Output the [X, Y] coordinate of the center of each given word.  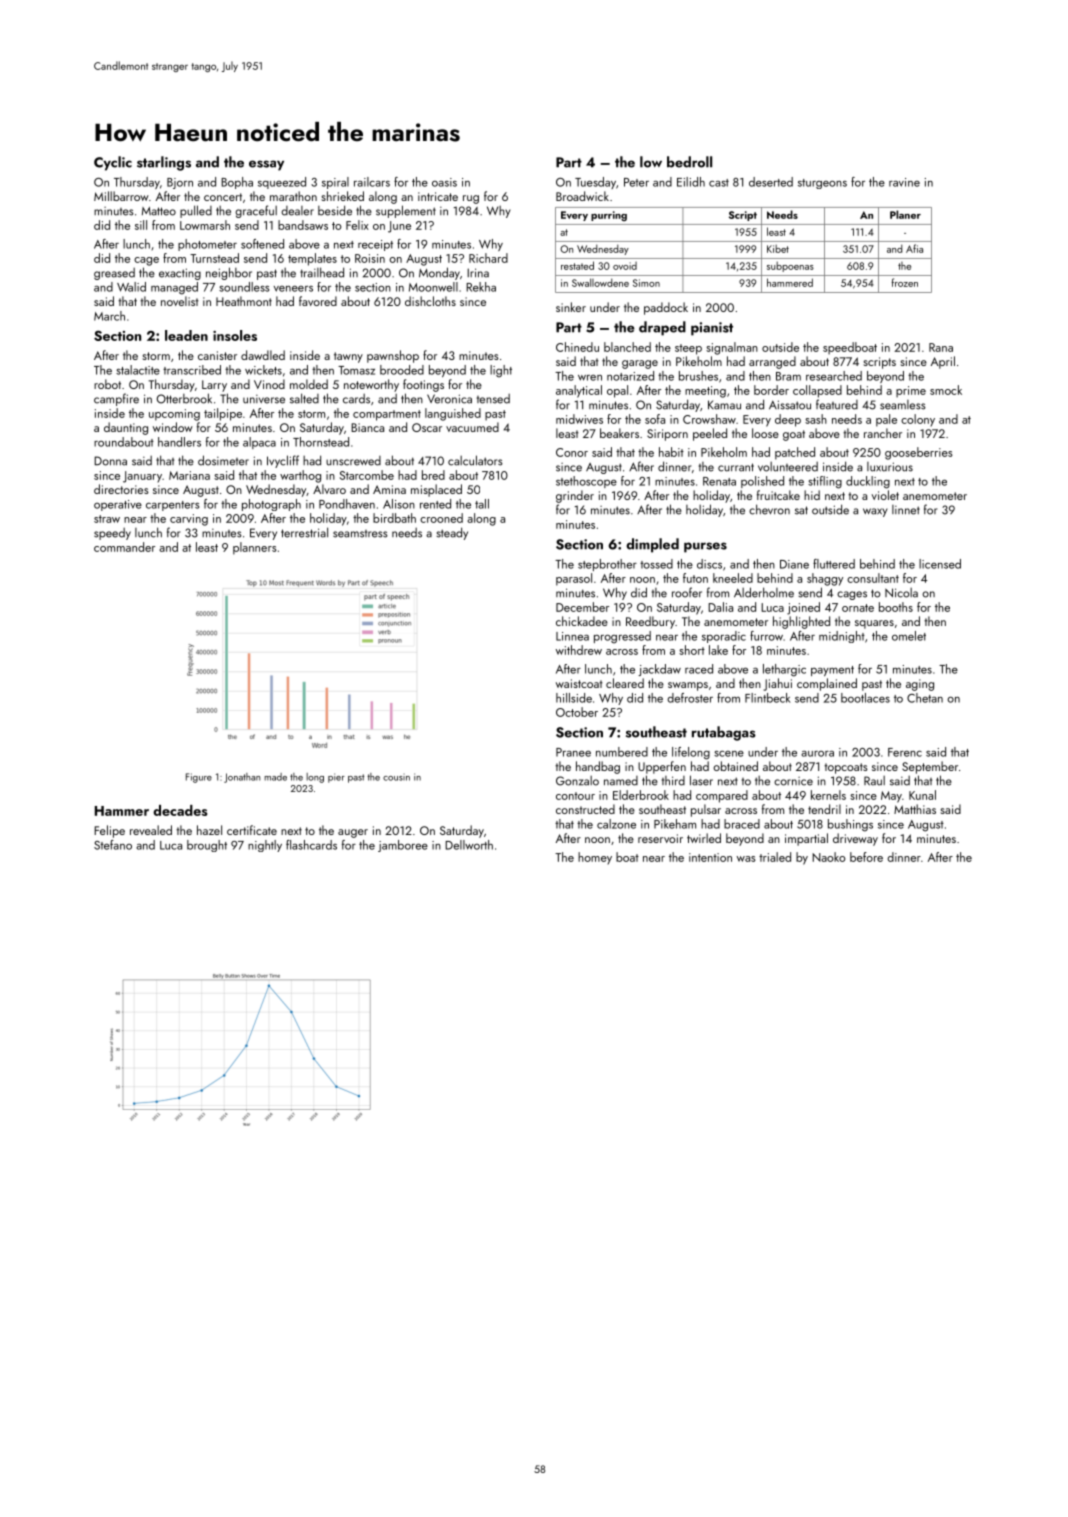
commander [124, 547]
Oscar [427, 427]
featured [837, 404]
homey [595, 858]
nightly [265, 846]
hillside [574, 698]
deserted [771, 182]
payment [832, 671]
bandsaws [303, 225]
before [866, 857]
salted [304, 398]
